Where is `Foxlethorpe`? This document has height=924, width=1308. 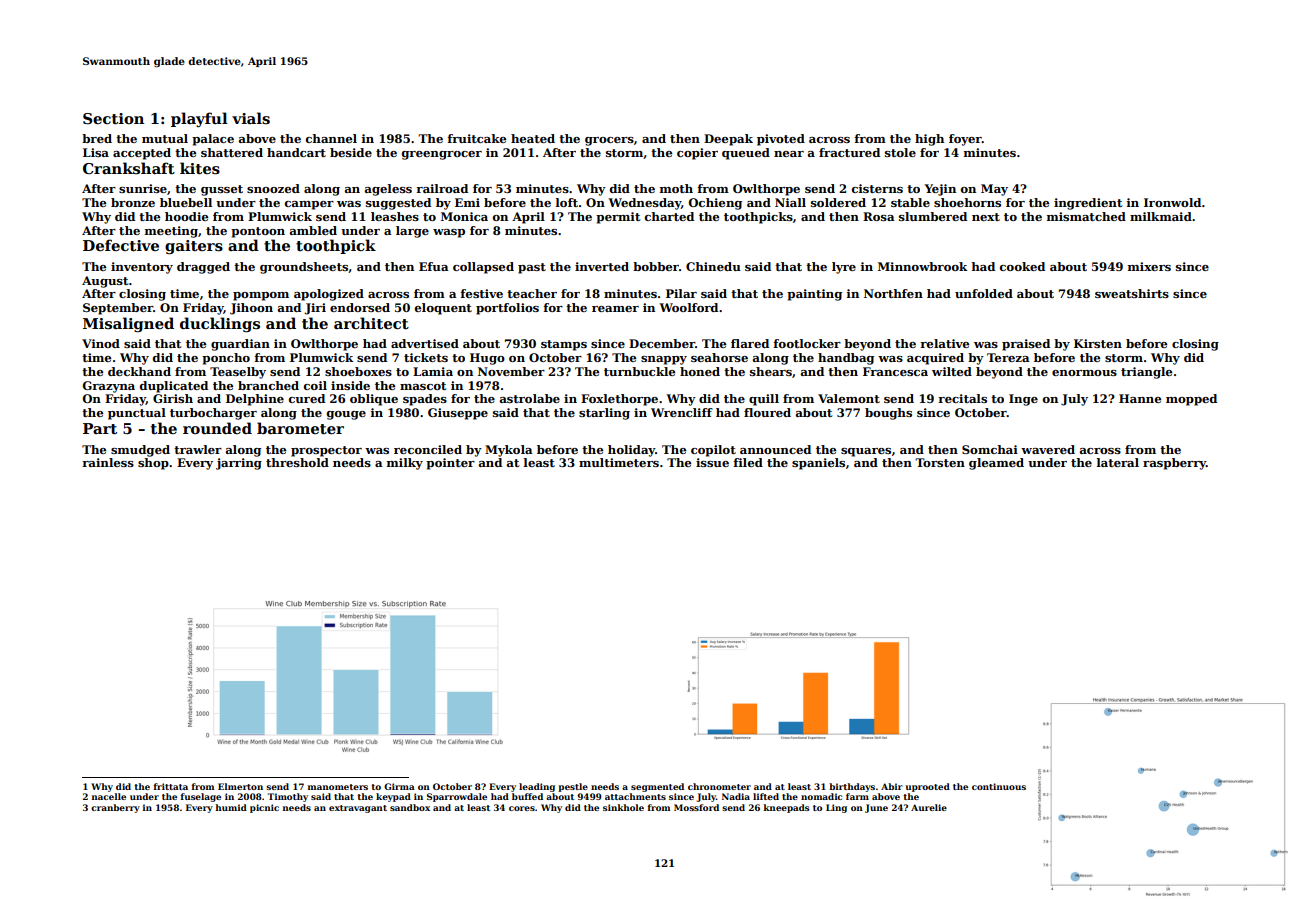 Foxlethorpe is located at coordinates (619, 400).
